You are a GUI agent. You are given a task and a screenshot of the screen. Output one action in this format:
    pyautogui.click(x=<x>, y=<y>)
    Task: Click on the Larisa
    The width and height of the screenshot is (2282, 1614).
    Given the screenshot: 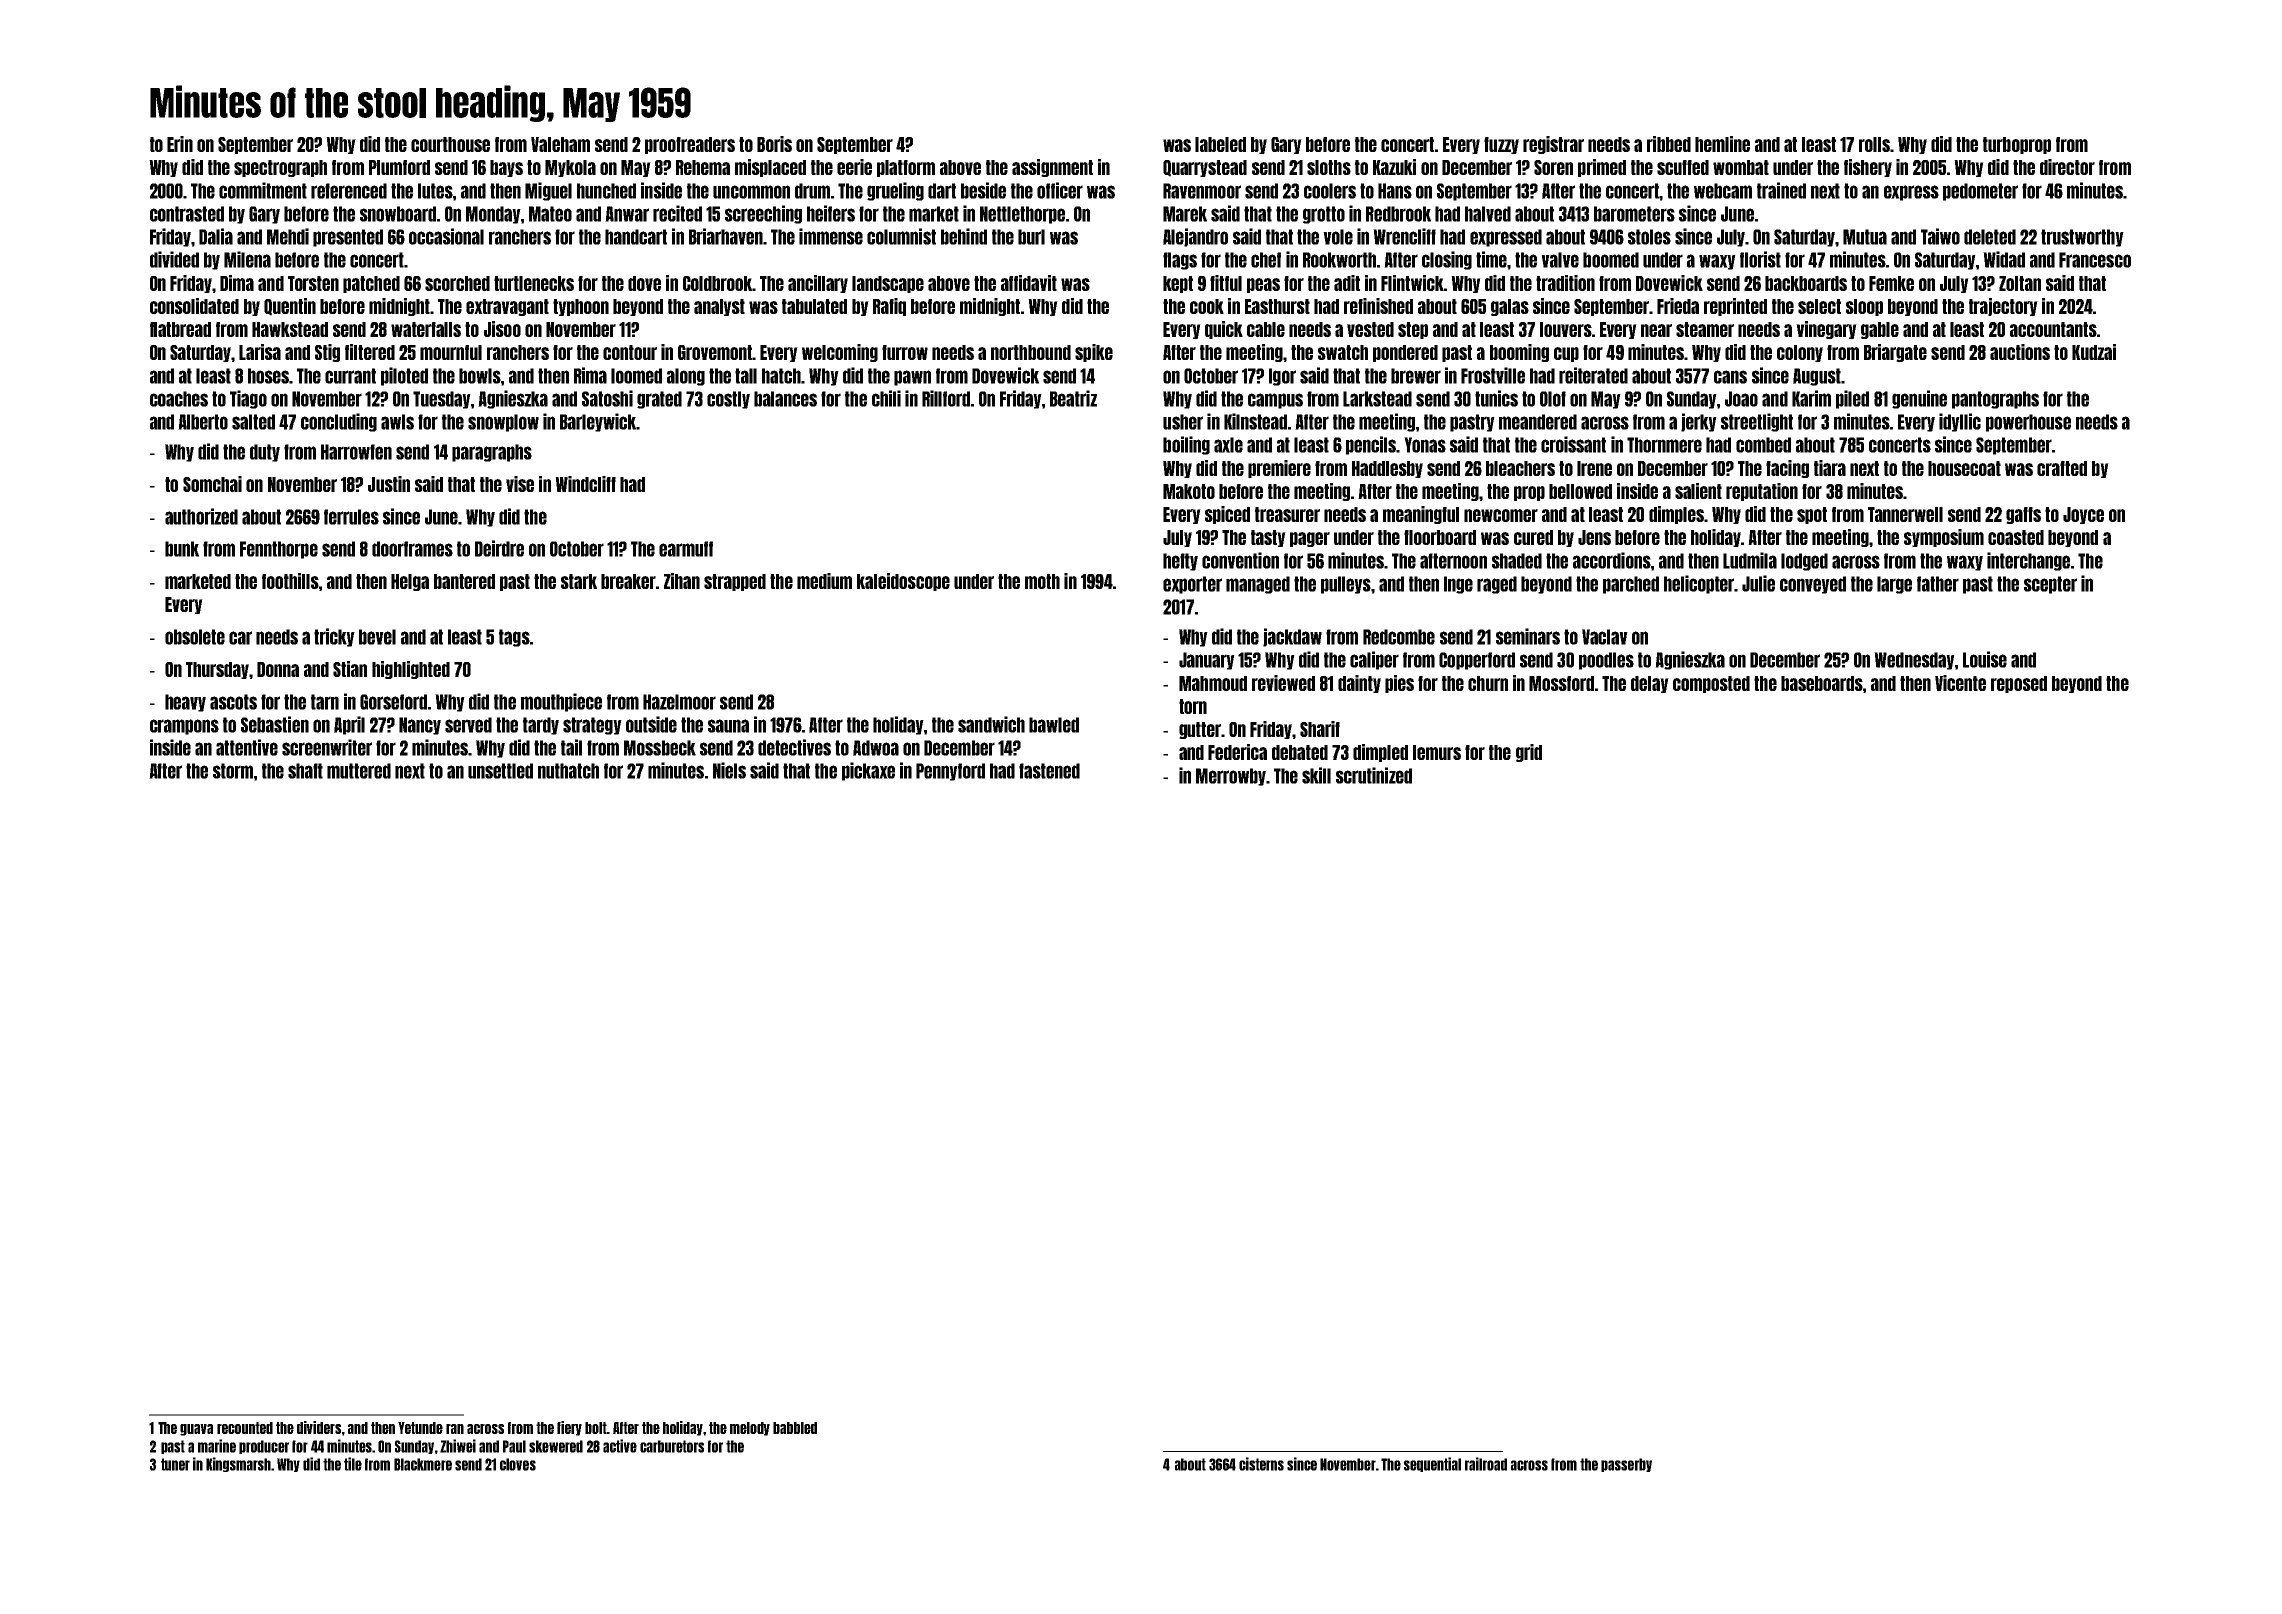 What is the action you would take?
    pyautogui.click(x=260, y=352)
